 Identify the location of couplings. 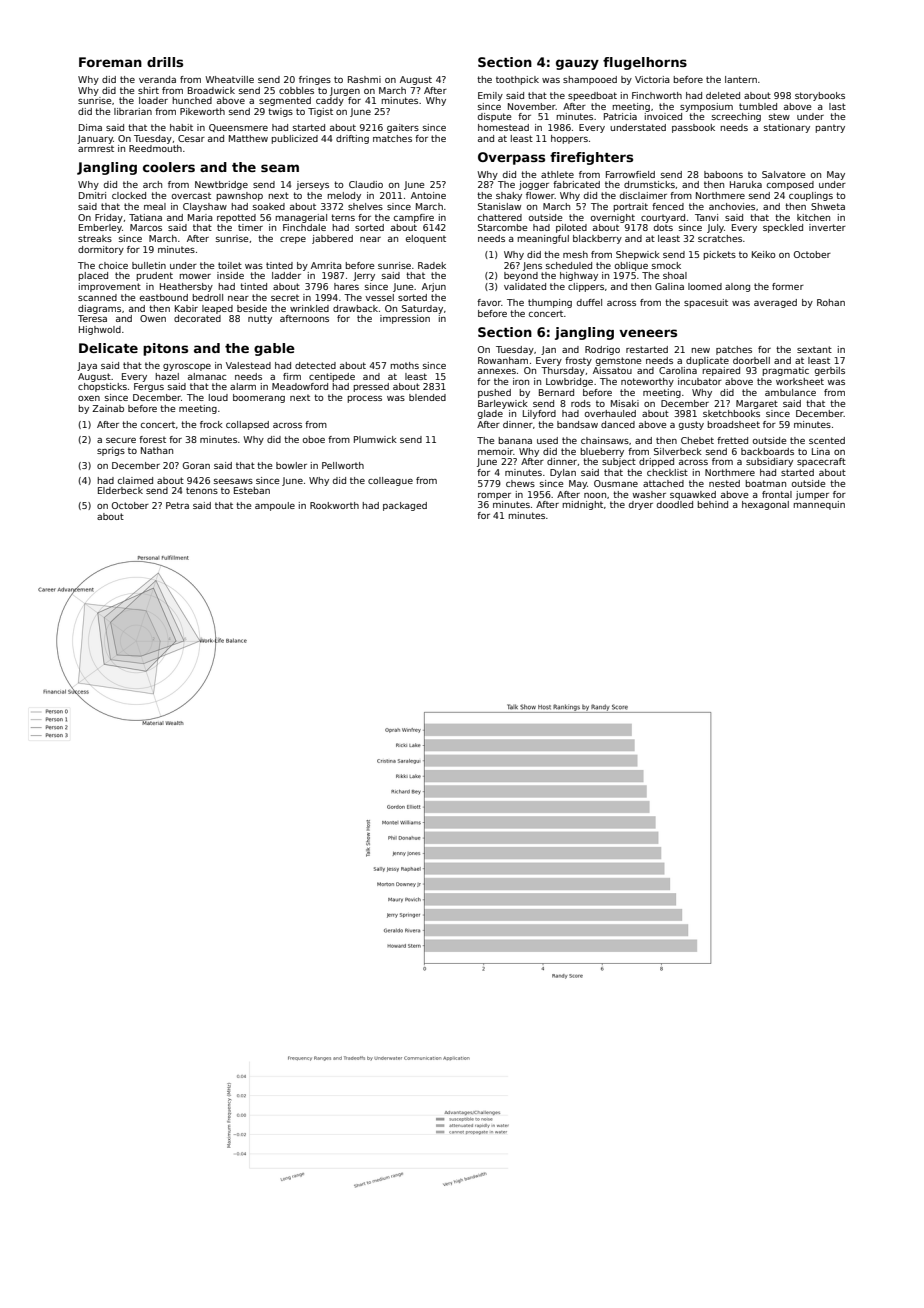
(811, 196).
